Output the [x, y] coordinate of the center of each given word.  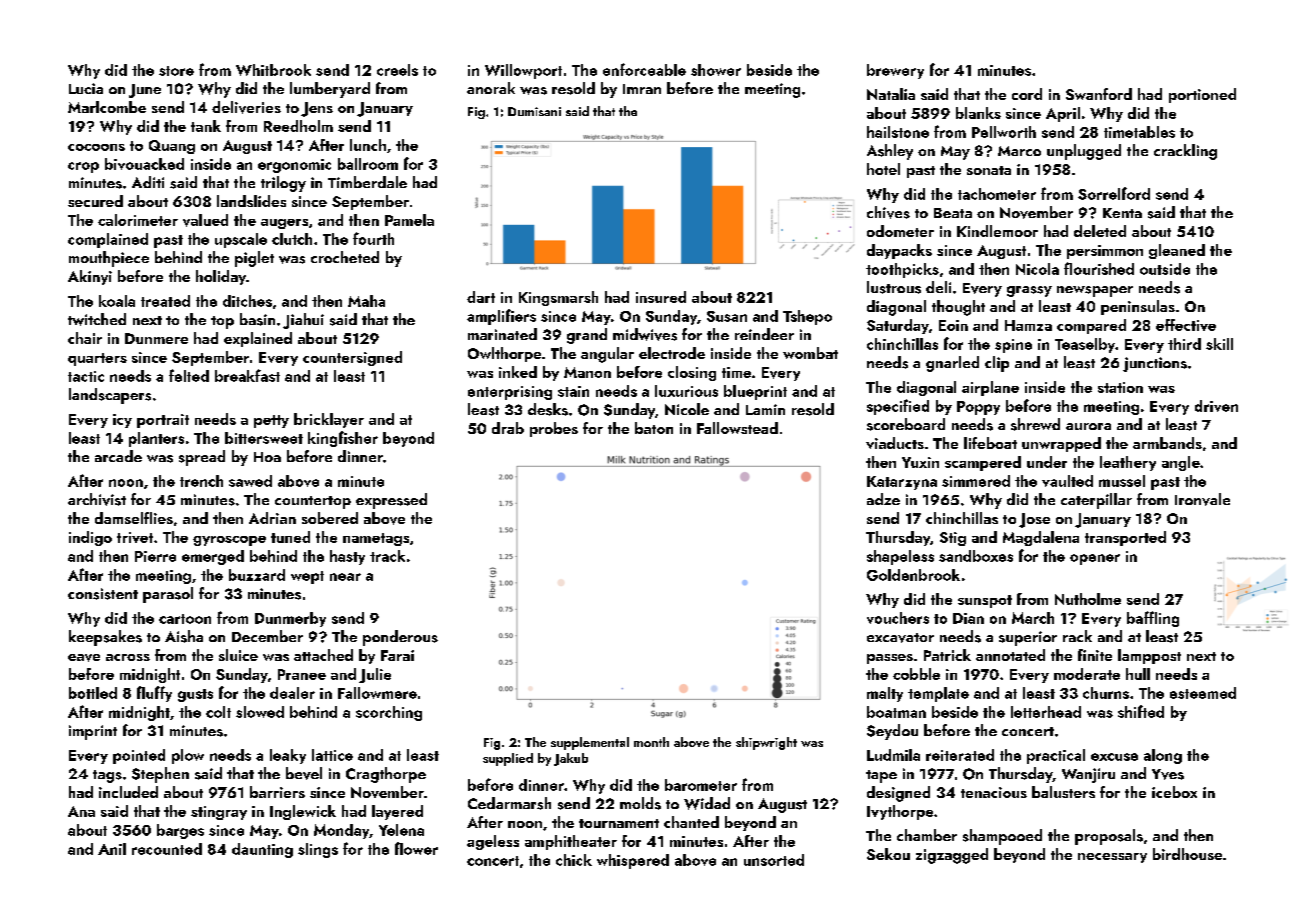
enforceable [644, 69]
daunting [262, 850]
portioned [1202, 95]
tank [206, 126]
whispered [633, 861]
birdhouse [1187, 854]
